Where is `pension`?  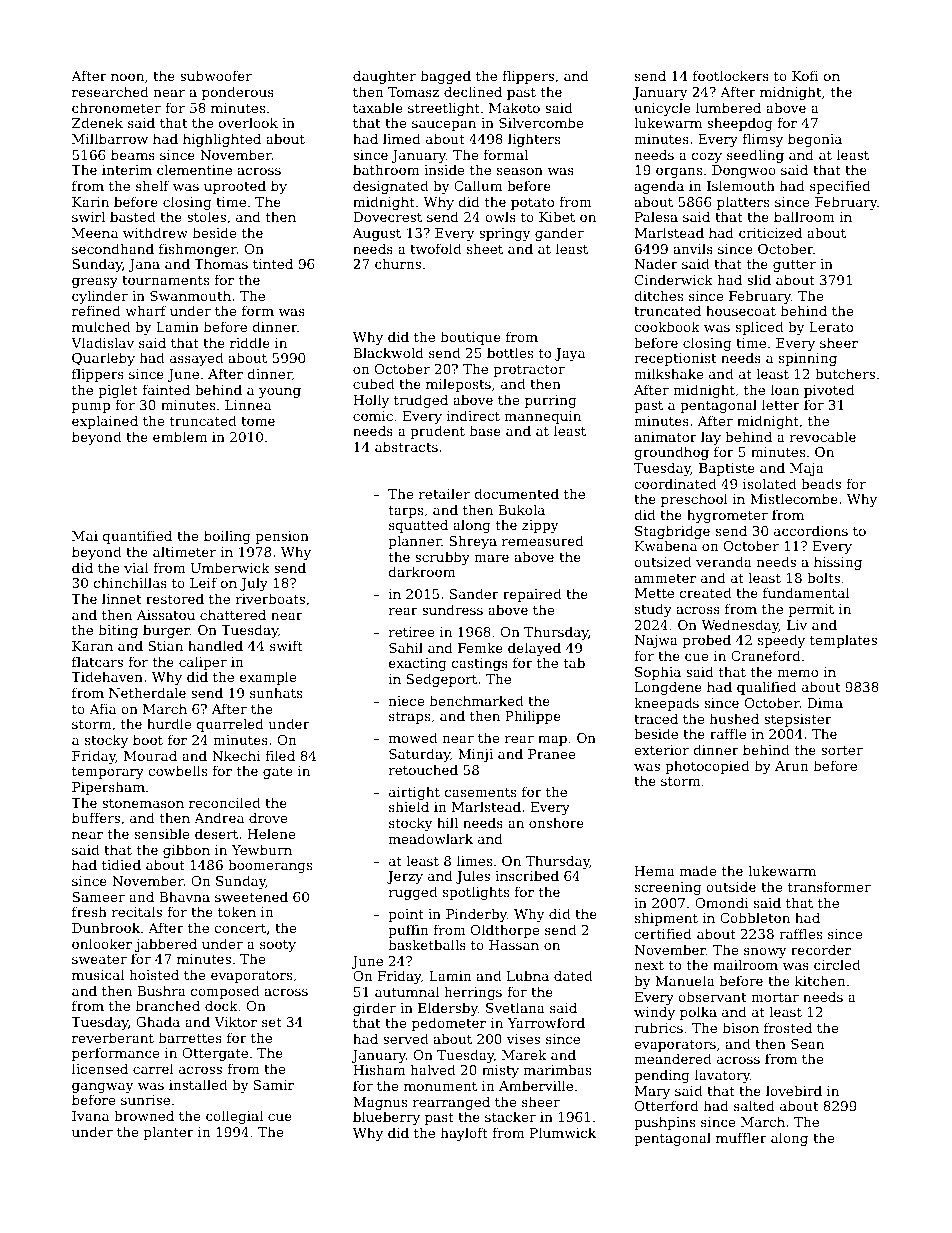
pension is located at coordinates (282, 537).
